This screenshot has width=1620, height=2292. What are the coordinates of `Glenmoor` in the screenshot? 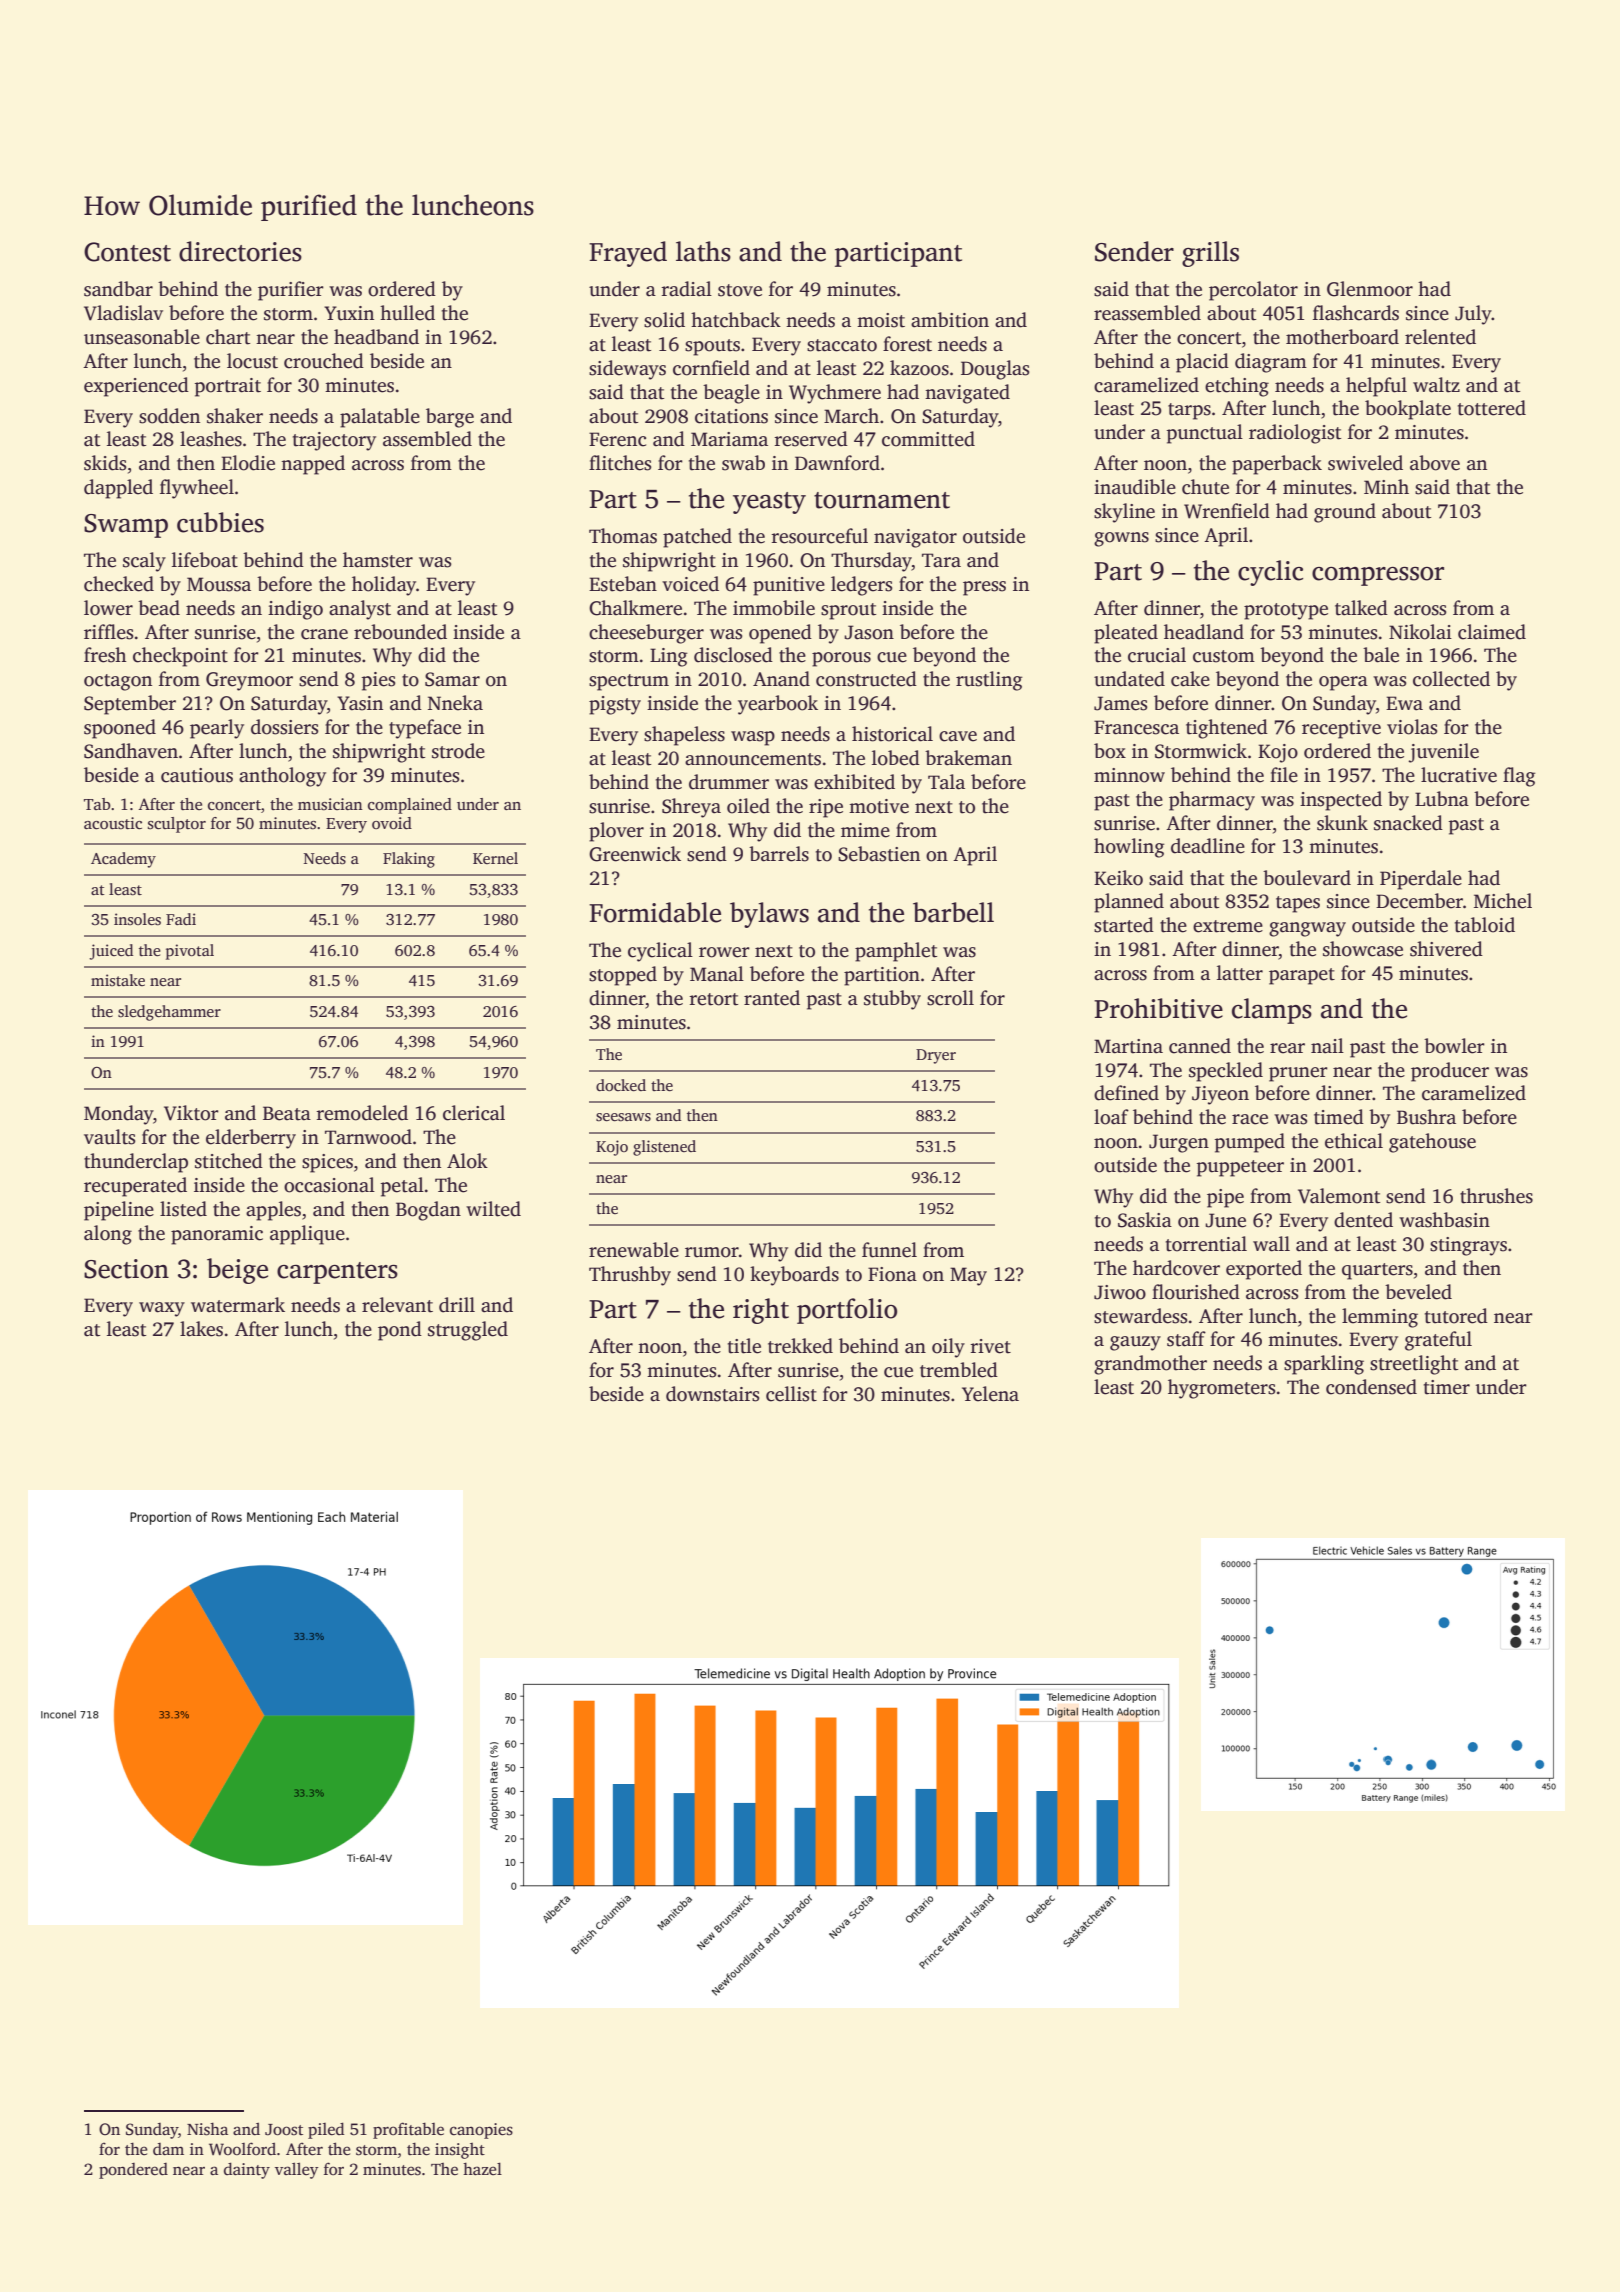 It's located at (1370, 289).
